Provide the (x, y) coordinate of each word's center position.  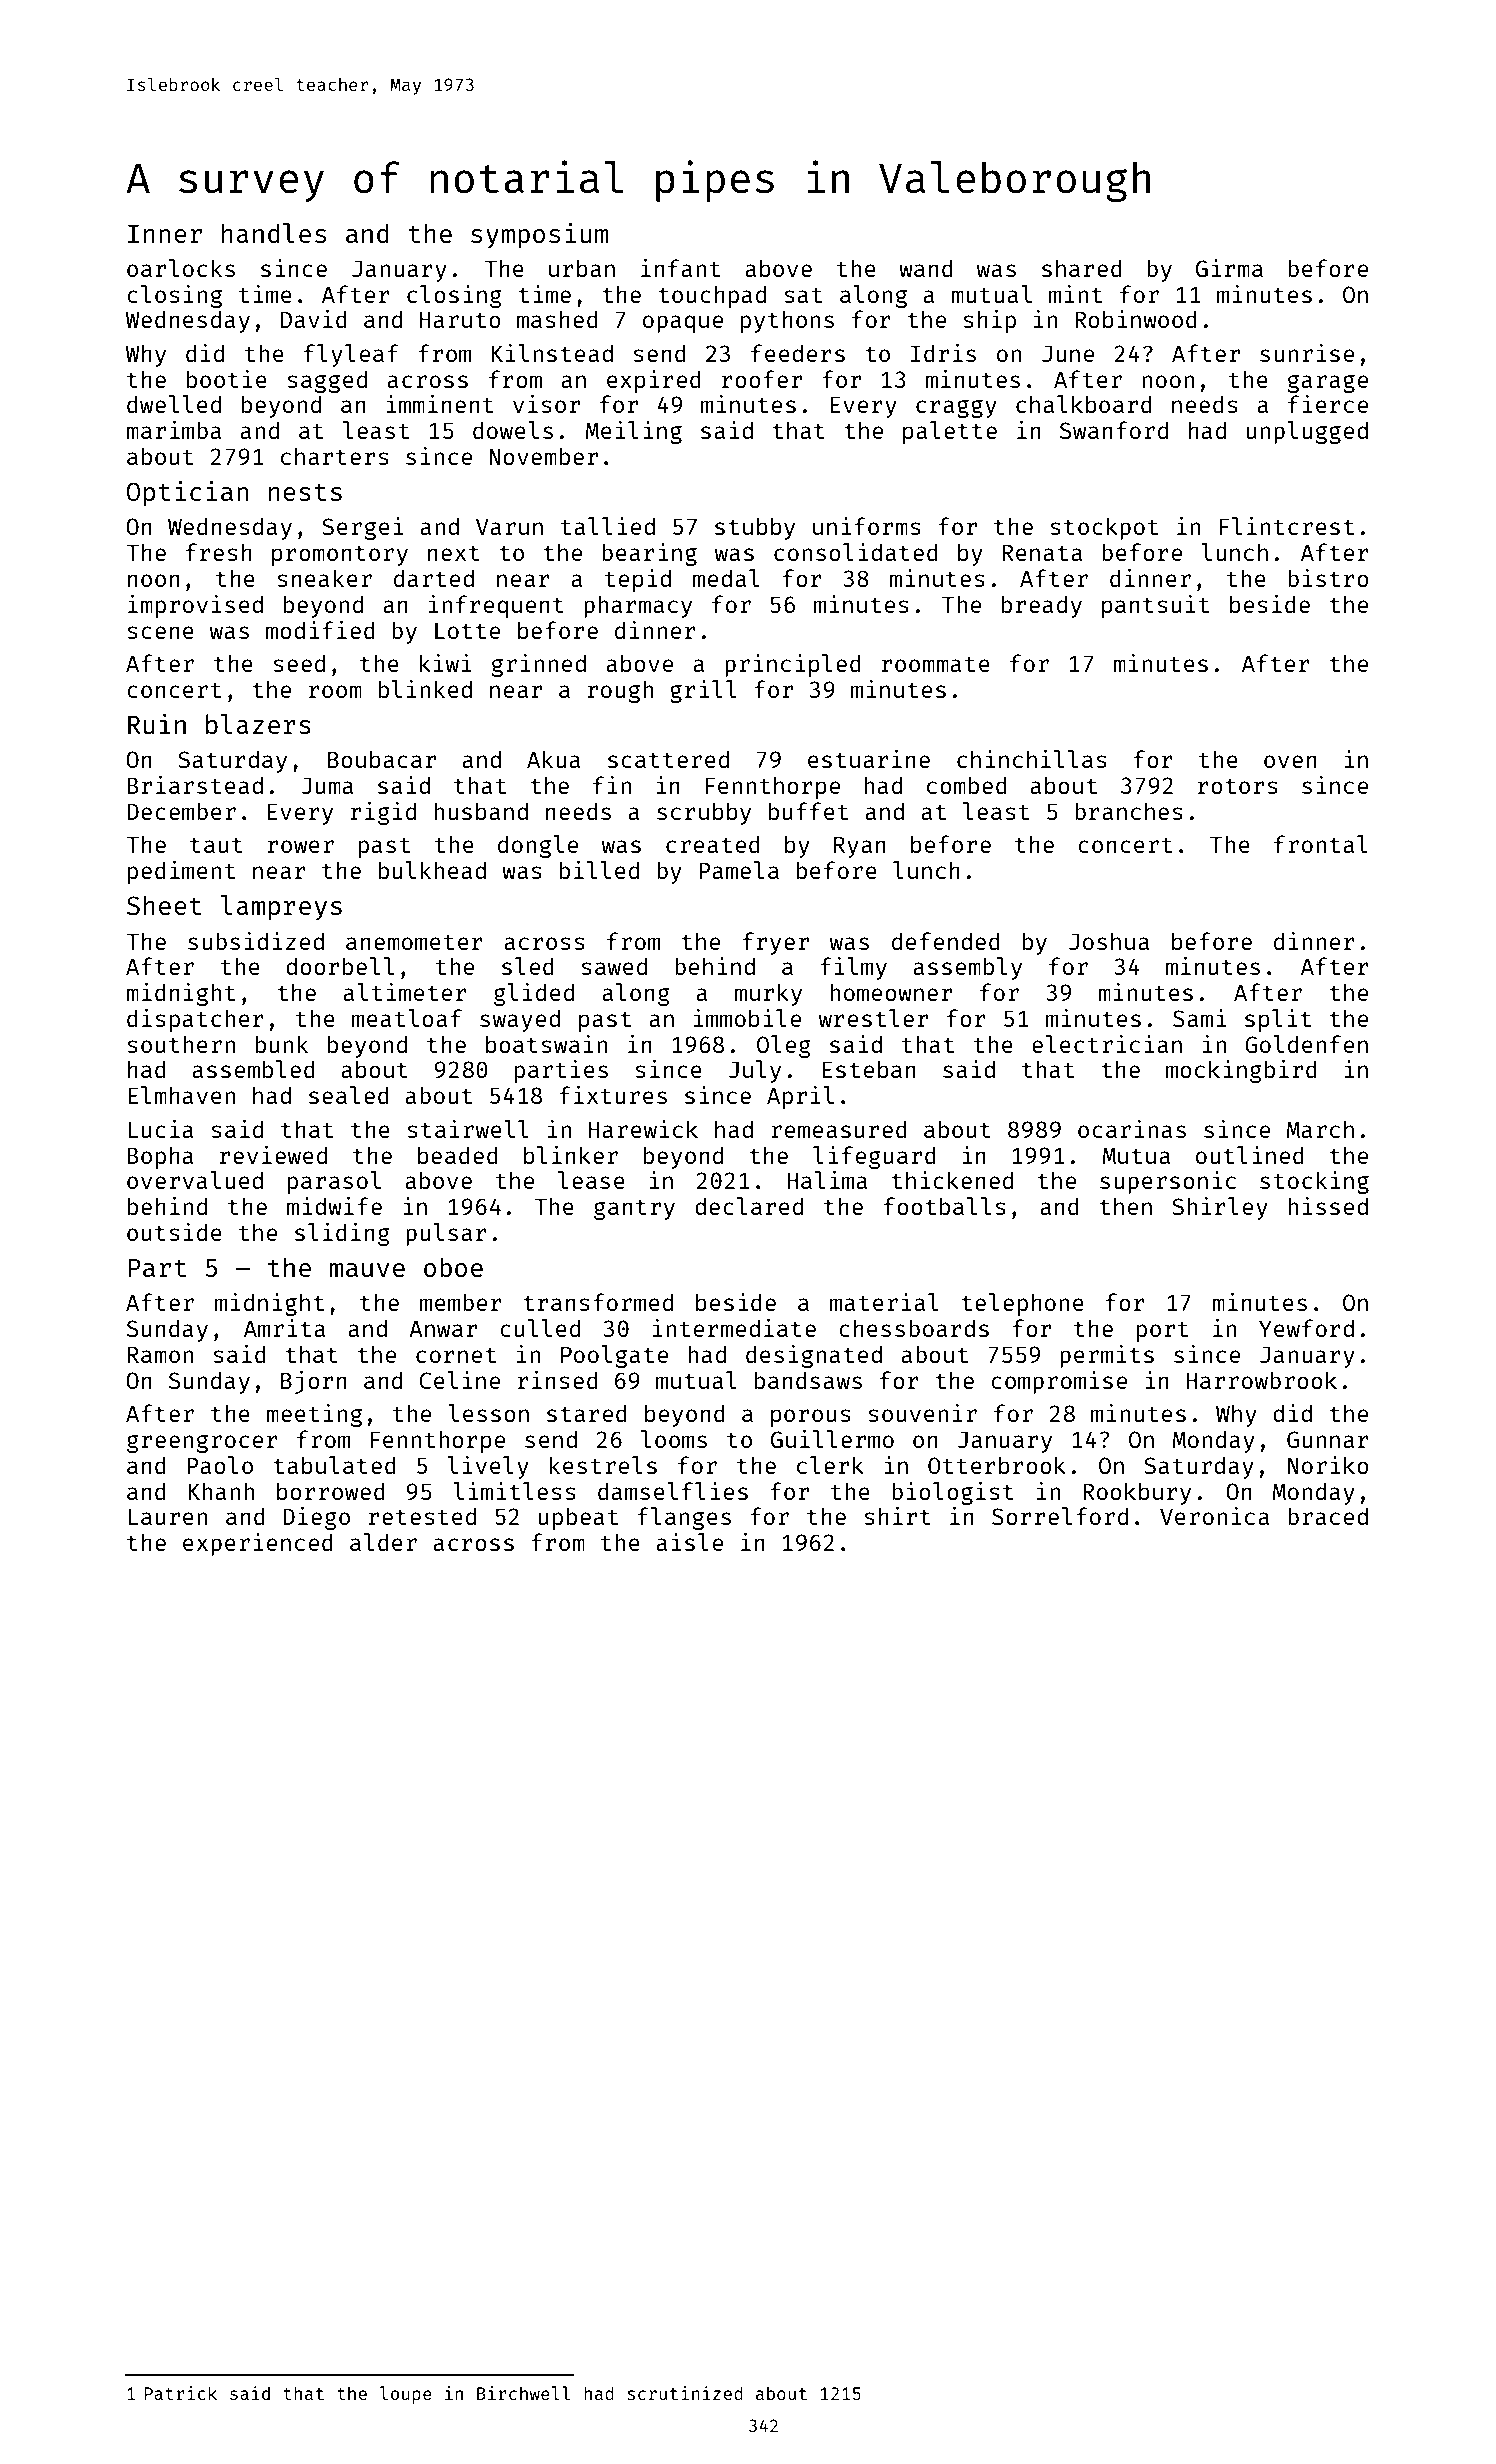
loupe (406, 2395)
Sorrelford (1060, 1516)
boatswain (546, 1044)
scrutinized (685, 2393)
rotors (1238, 786)
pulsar (446, 1234)
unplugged (1307, 432)
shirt (897, 1516)
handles (274, 233)
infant (680, 268)
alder (383, 1542)
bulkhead (432, 870)
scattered (668, 759)
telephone (1023, 1304)
